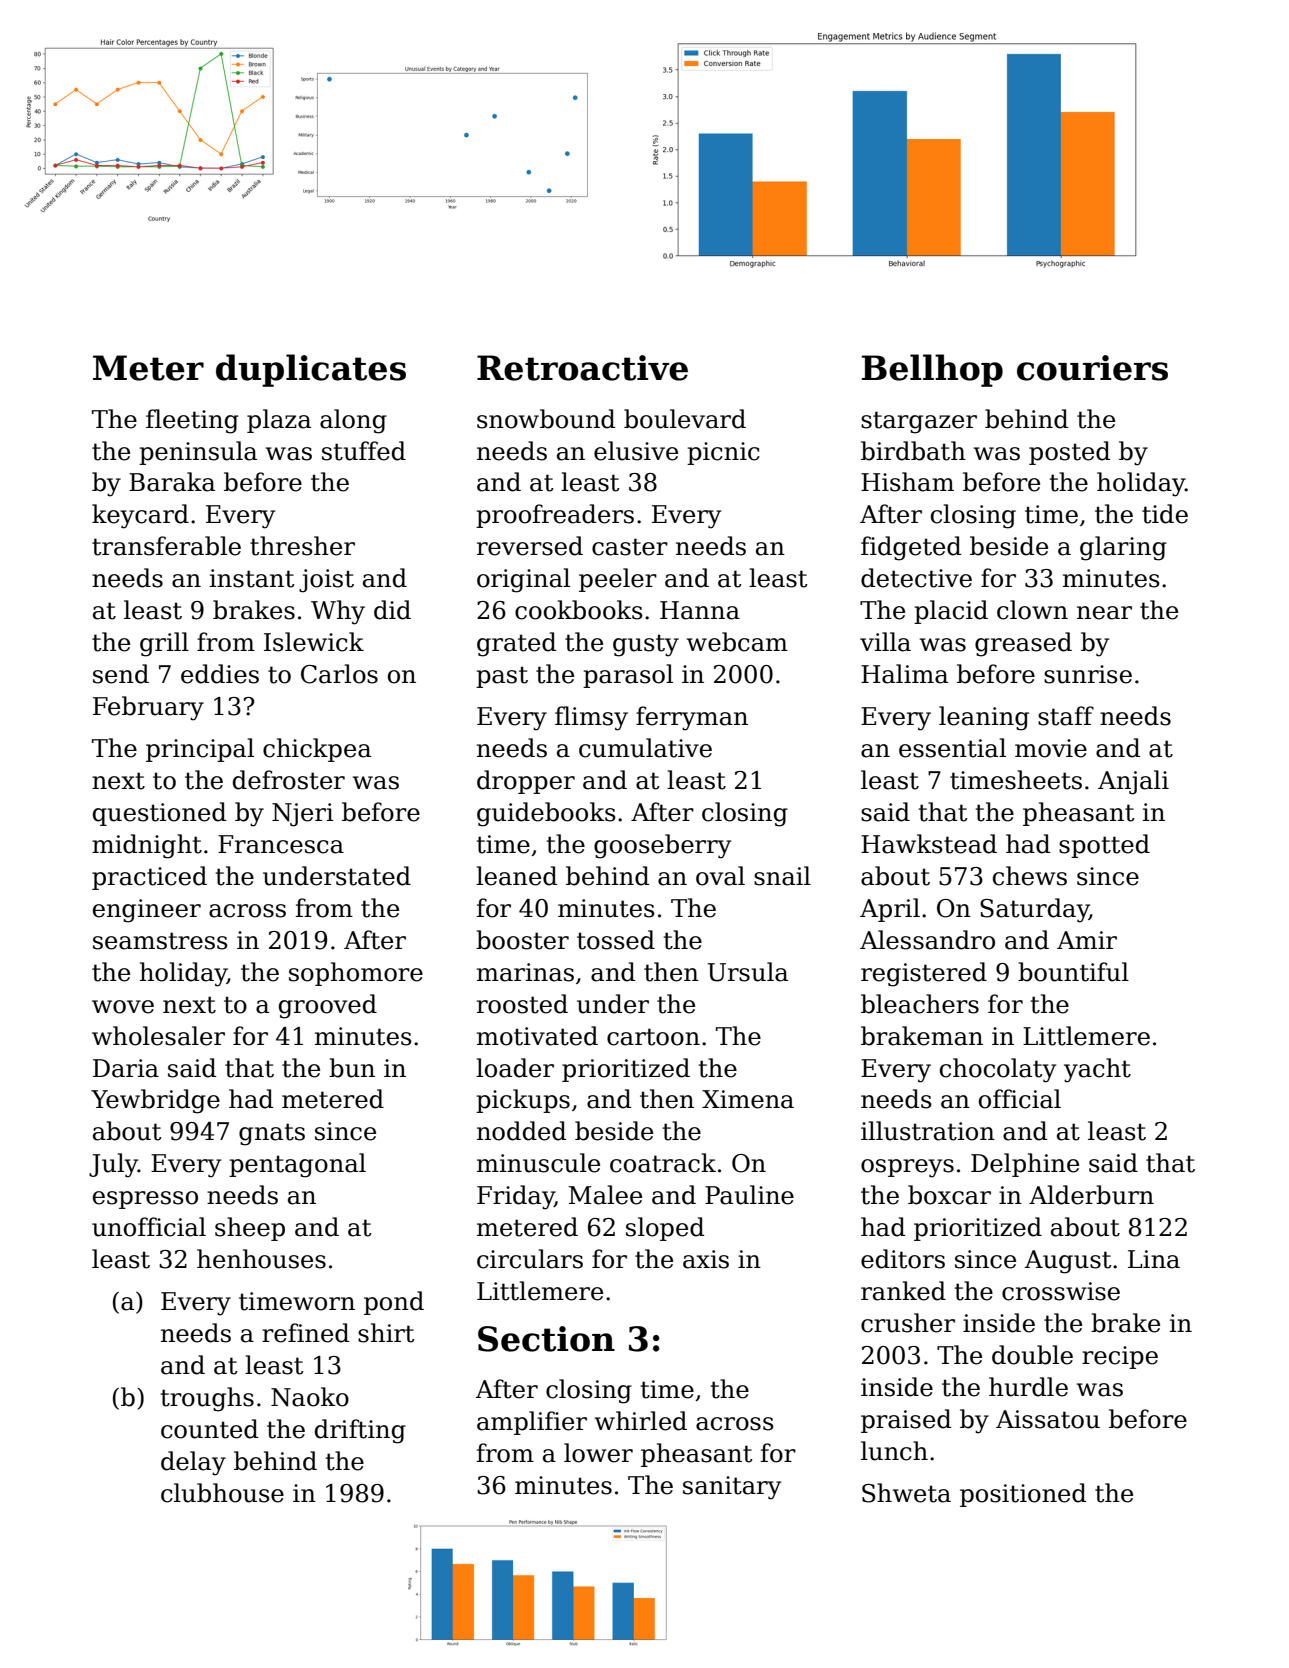  What do you see at coordinates (311, 370) in the document?
I see `duplicates` at bounding box center [311, 370].
